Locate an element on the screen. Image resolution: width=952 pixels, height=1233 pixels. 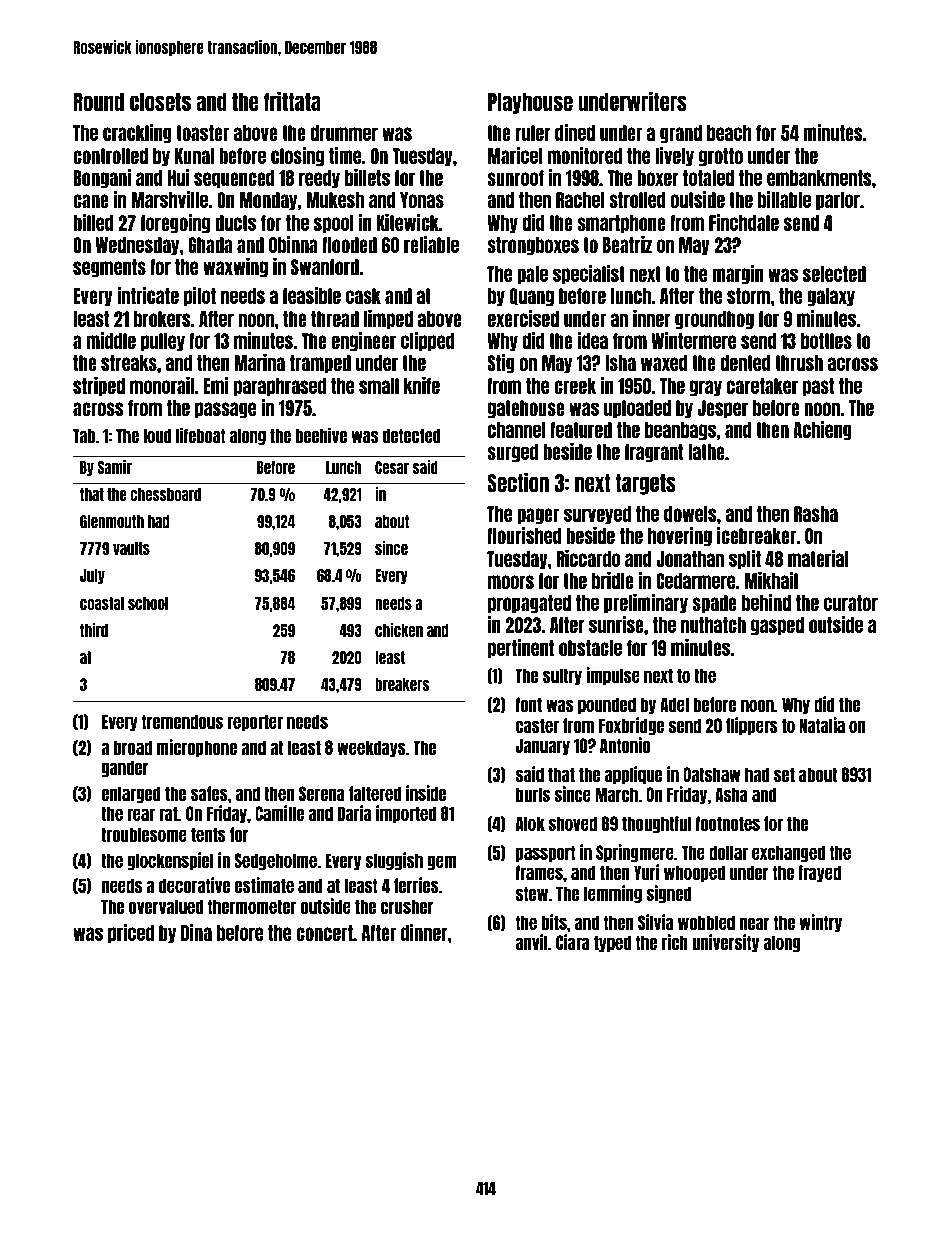
frittata is located at coordinates (292, 101).
